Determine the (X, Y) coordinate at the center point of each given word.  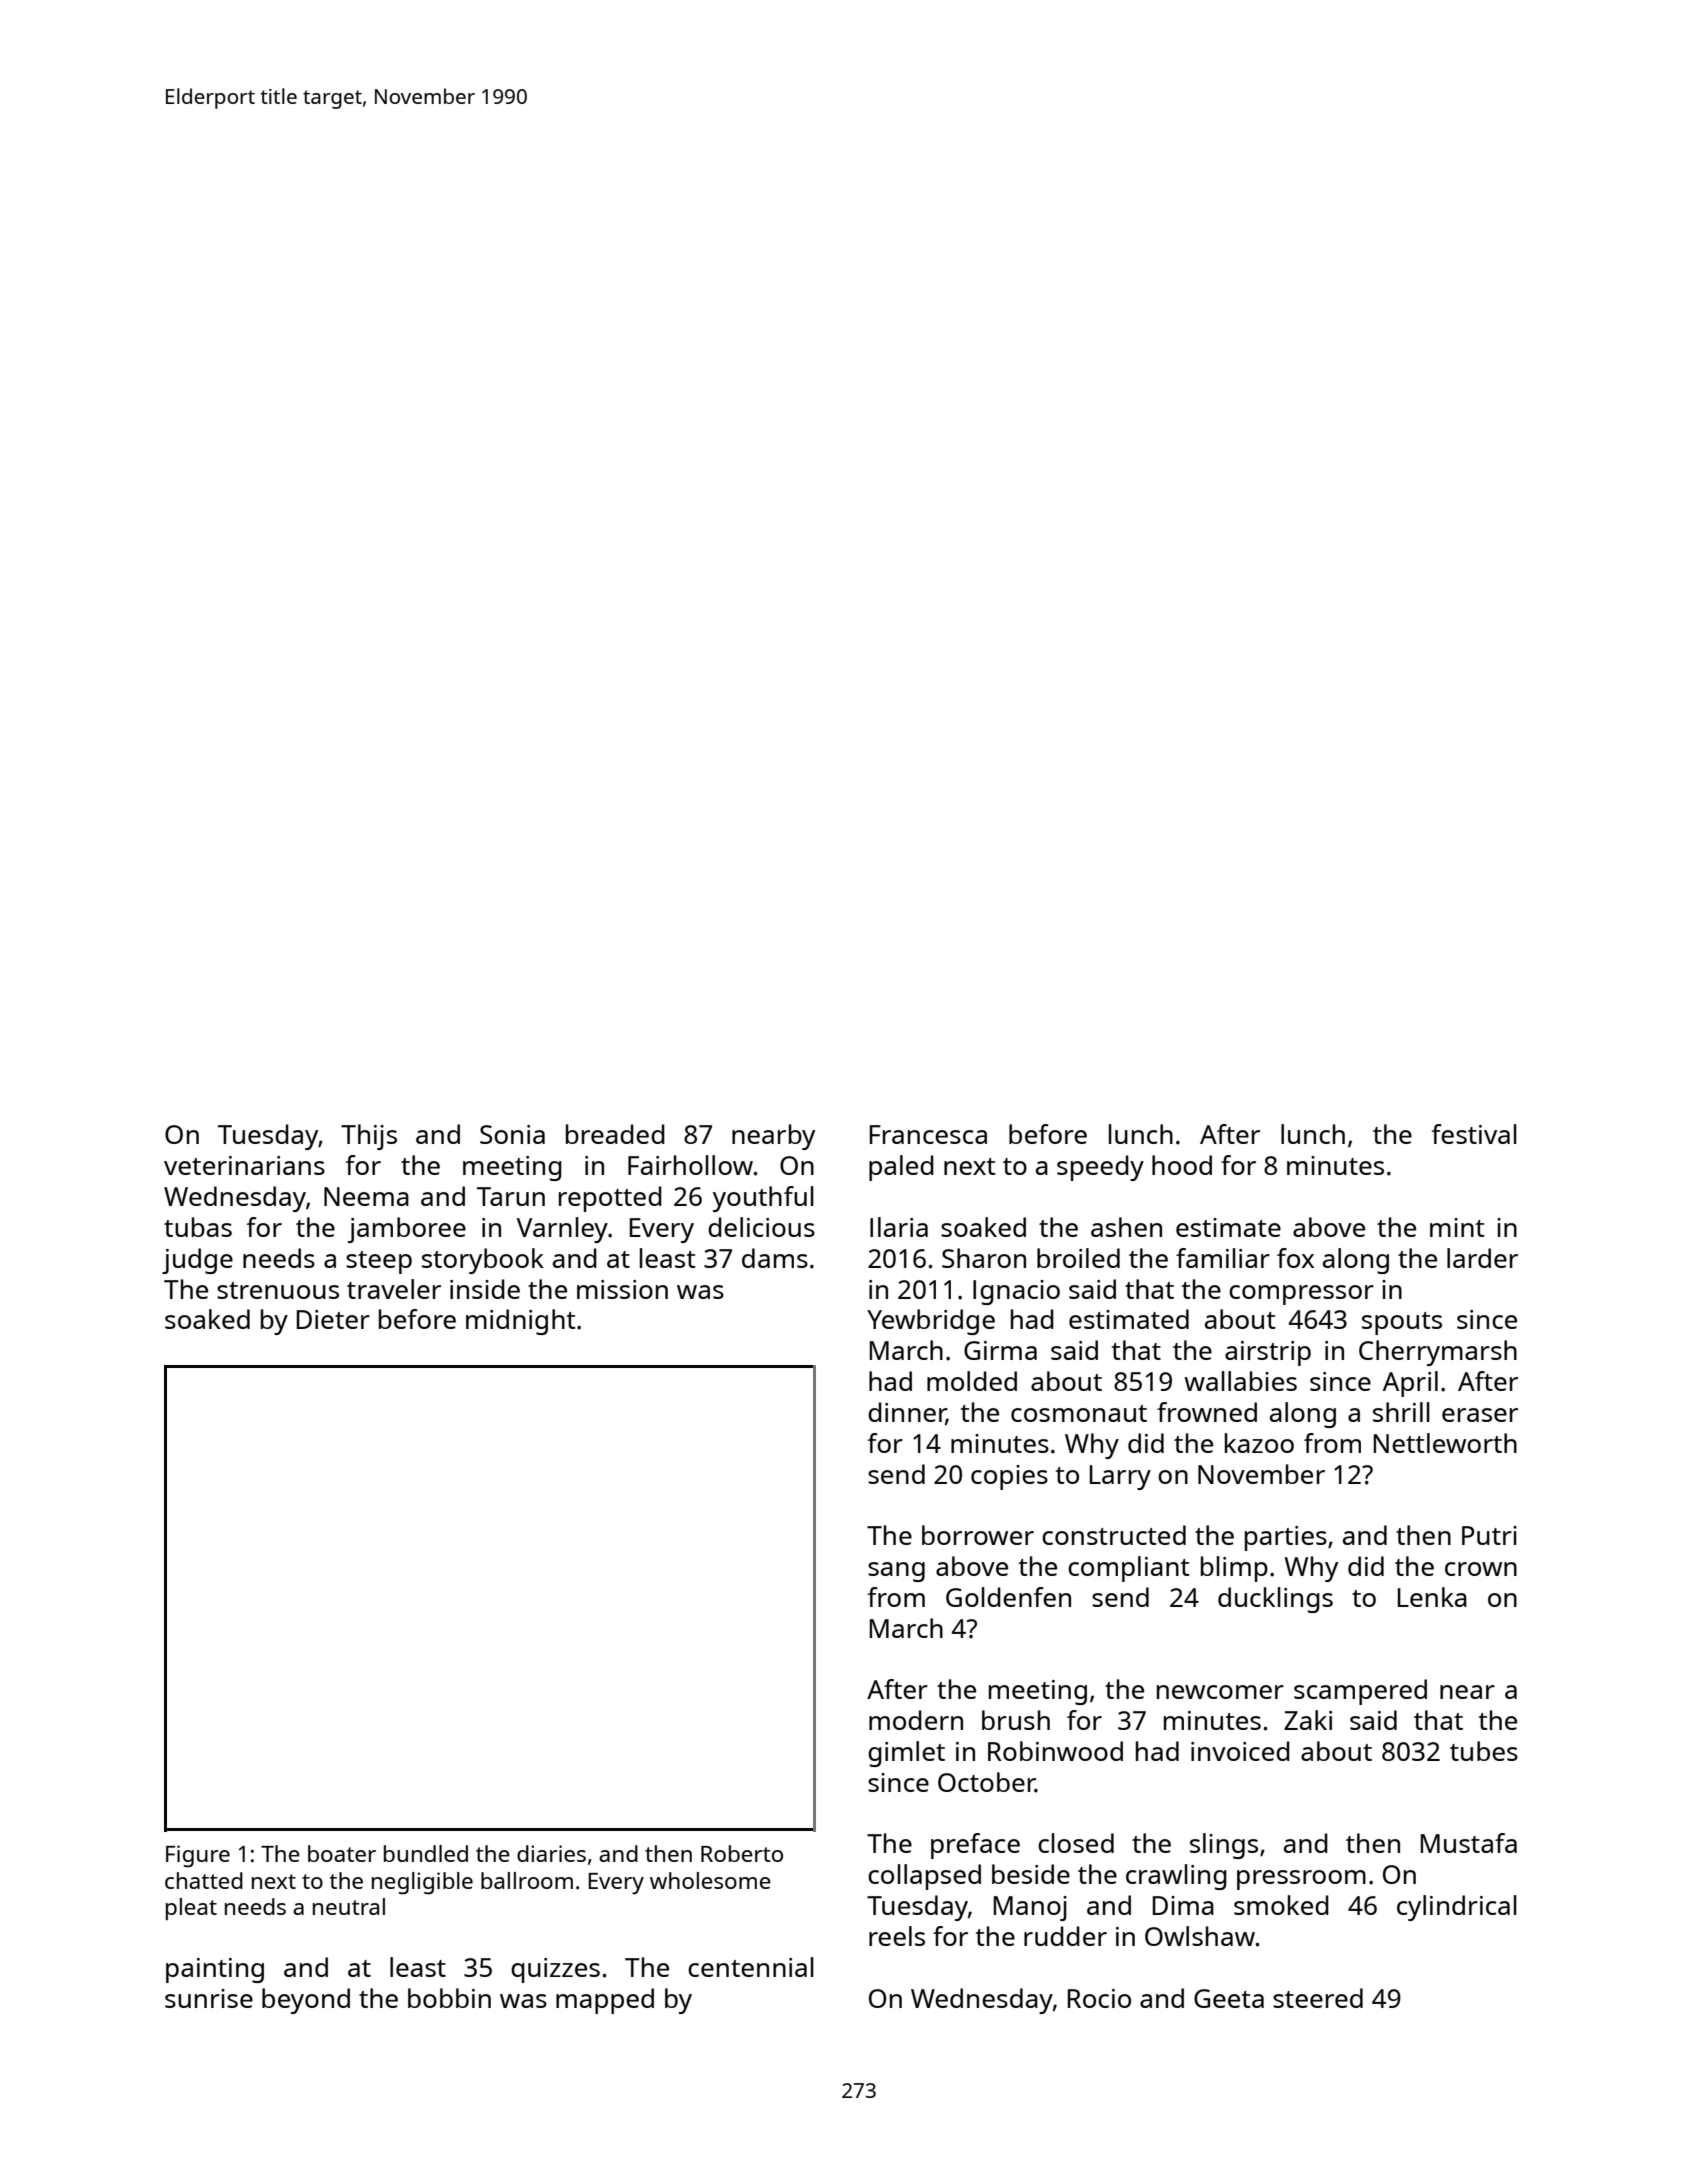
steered (1318, 1998)
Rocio (1099, 1998)
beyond (306, 2001)
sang (896, 1572)
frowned (1207, 1412)
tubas (198, 1227)
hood (1182, 1165)
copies (1009, 1477)
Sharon (984, 1258)
